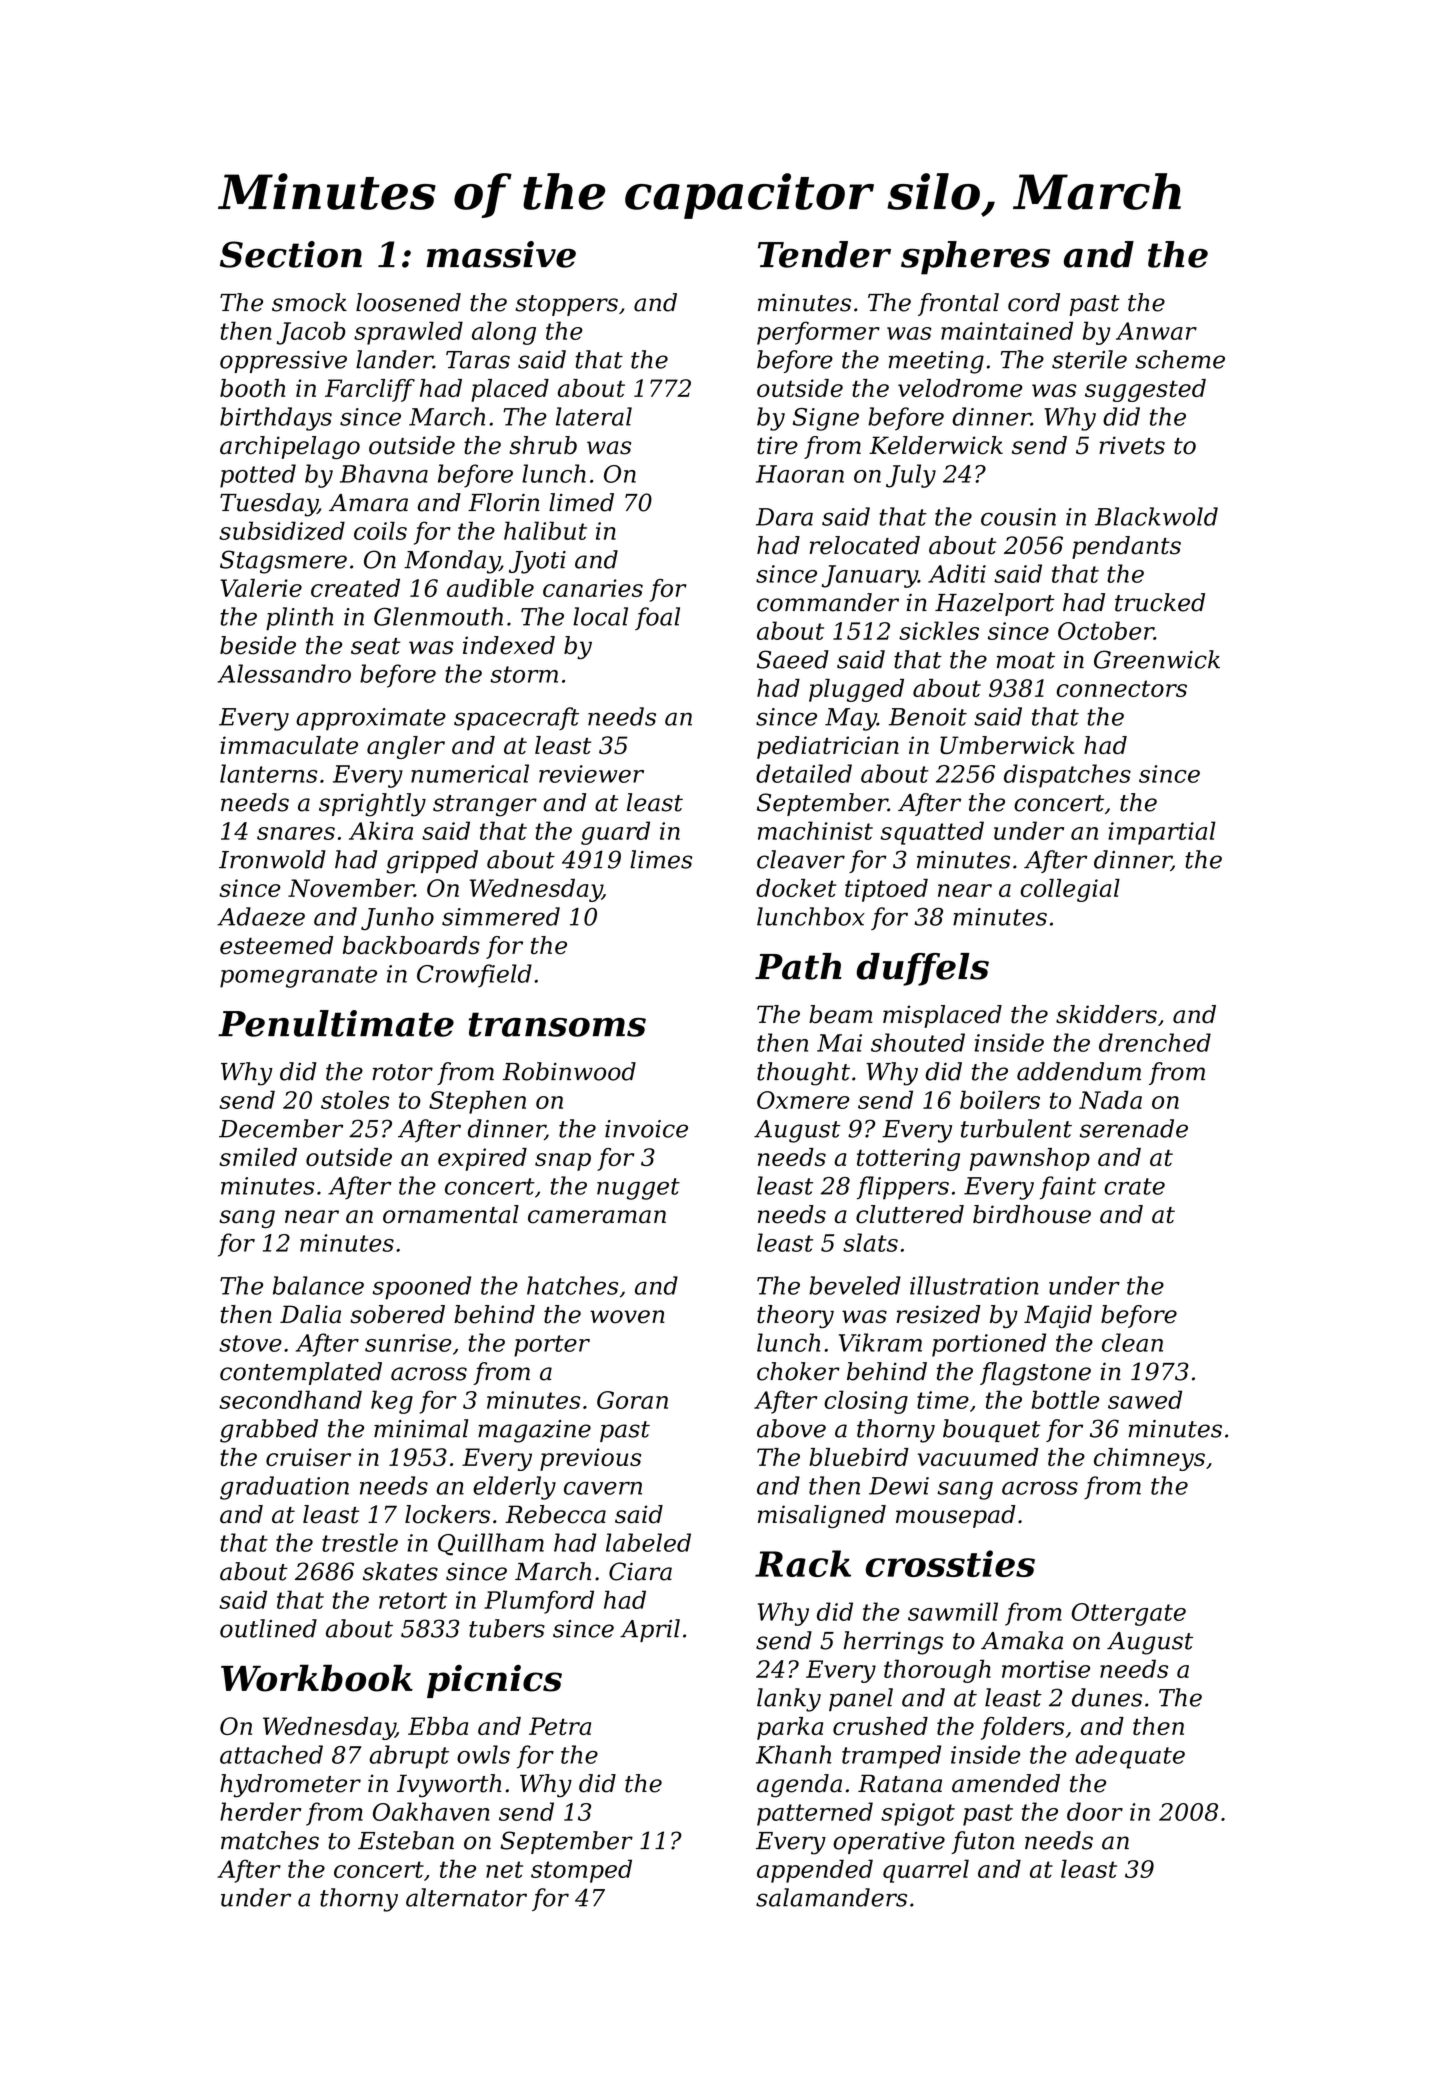 The width and height of the document is (1450, 2100). I want to click on rotor, so click(402, 1072).
